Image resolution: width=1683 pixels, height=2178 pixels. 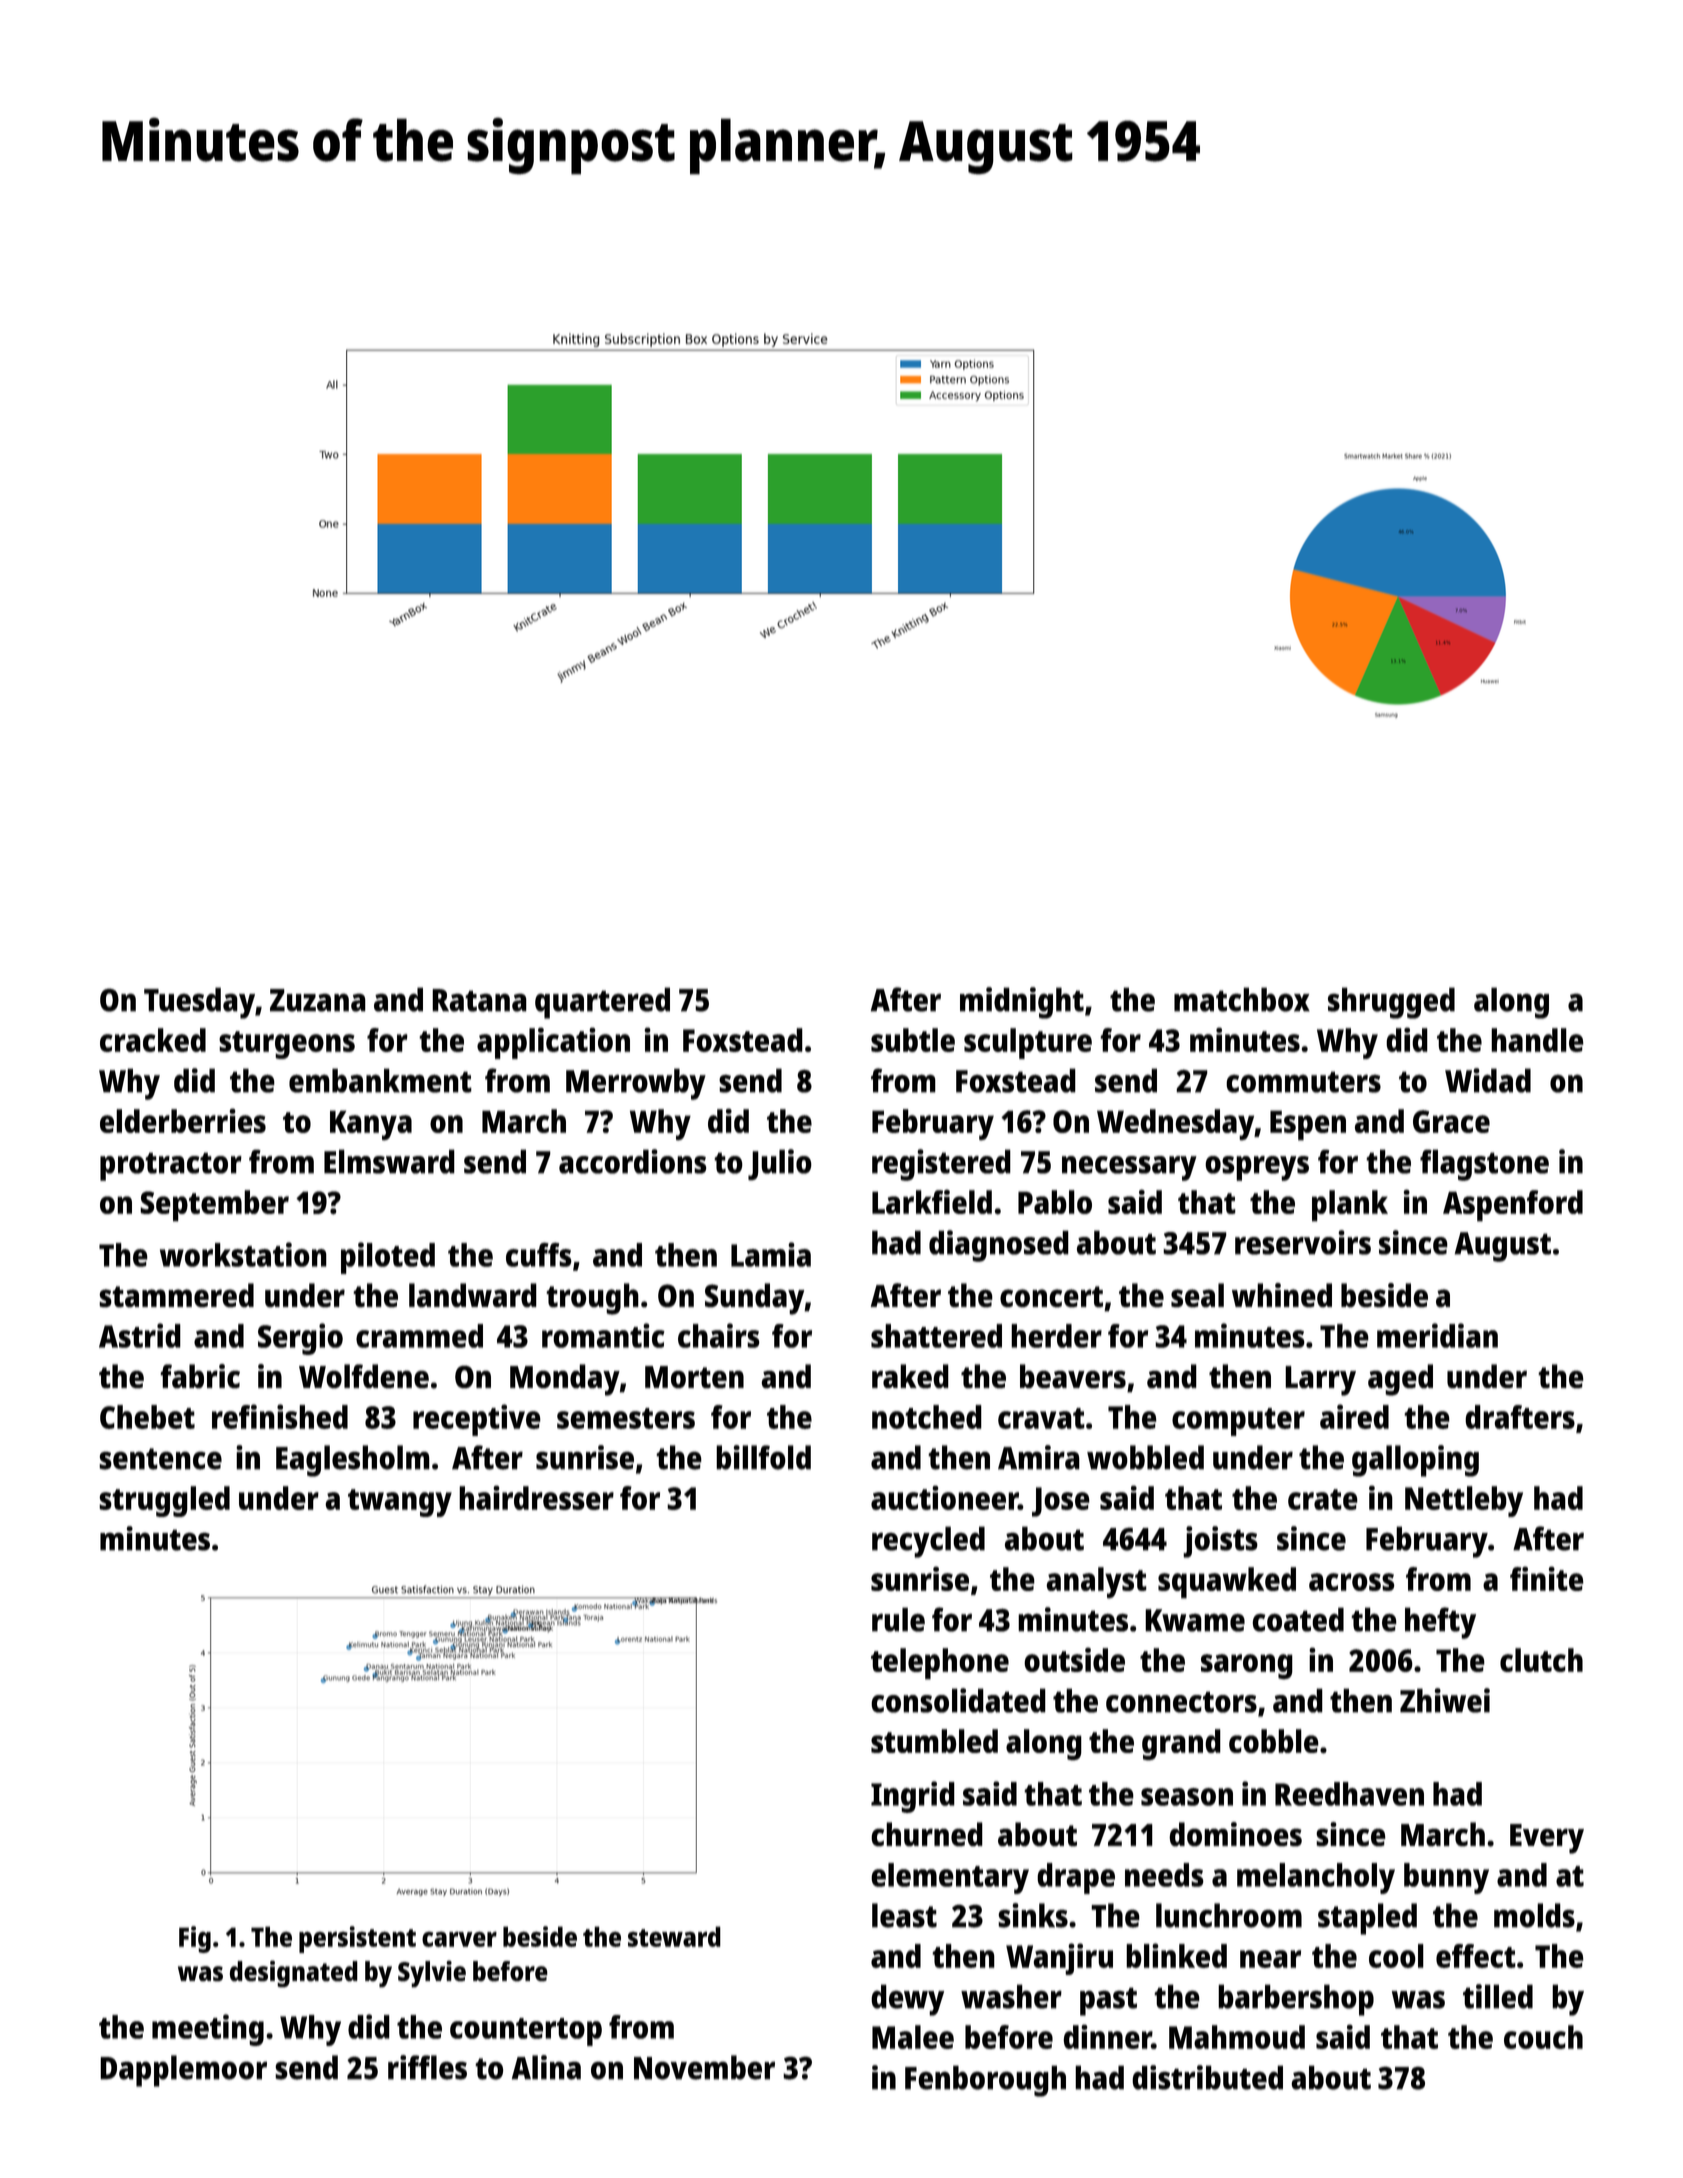 I want to click on meeting, so click(x=208, y=2030).
